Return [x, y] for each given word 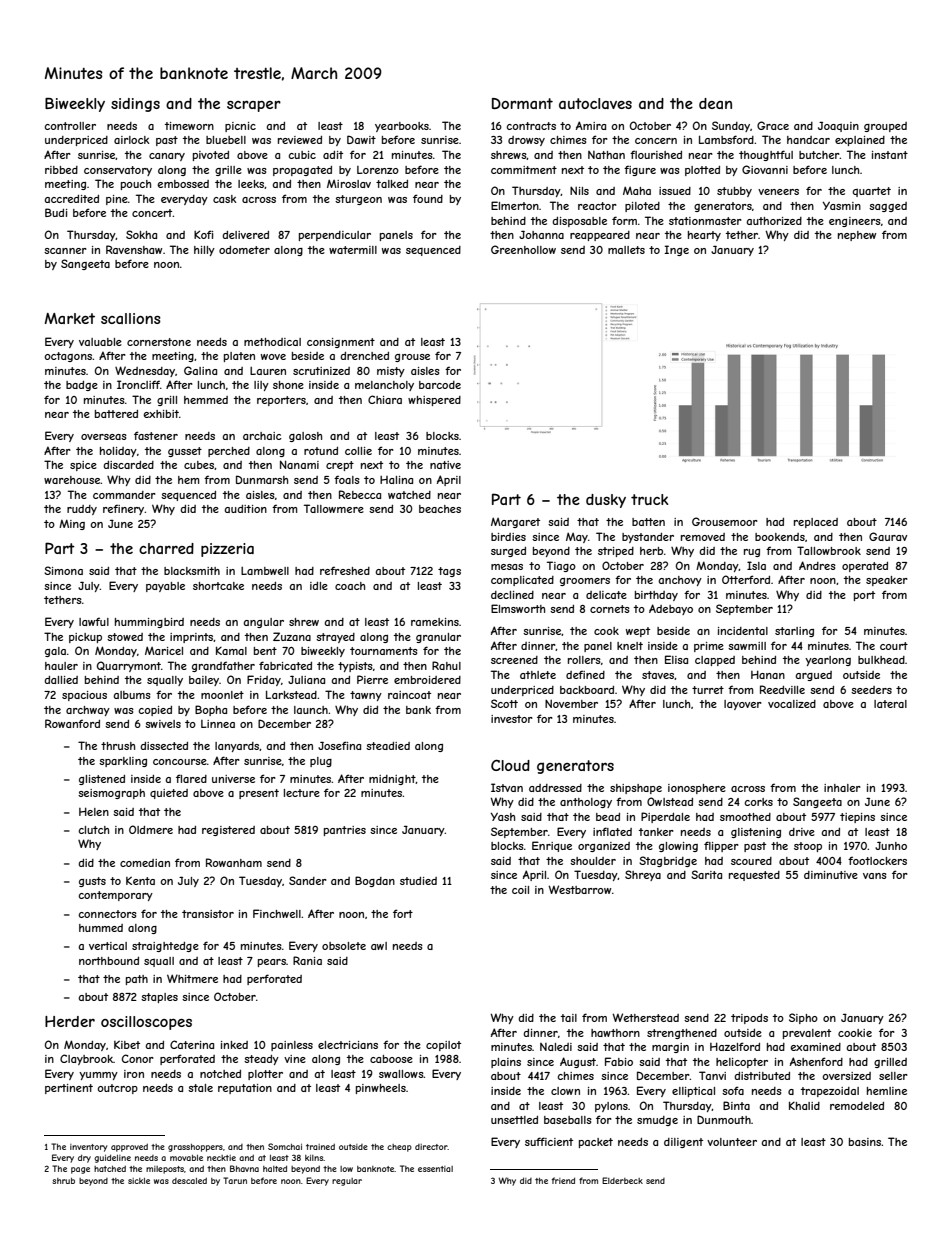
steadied [388, 746]
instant [890, 155]
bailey [204, 681]
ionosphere [697, 789]
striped [616, 552]
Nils [579, 191]
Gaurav [888, 536]
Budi [56, 212]
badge [82, 386]
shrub [63, 1181]
